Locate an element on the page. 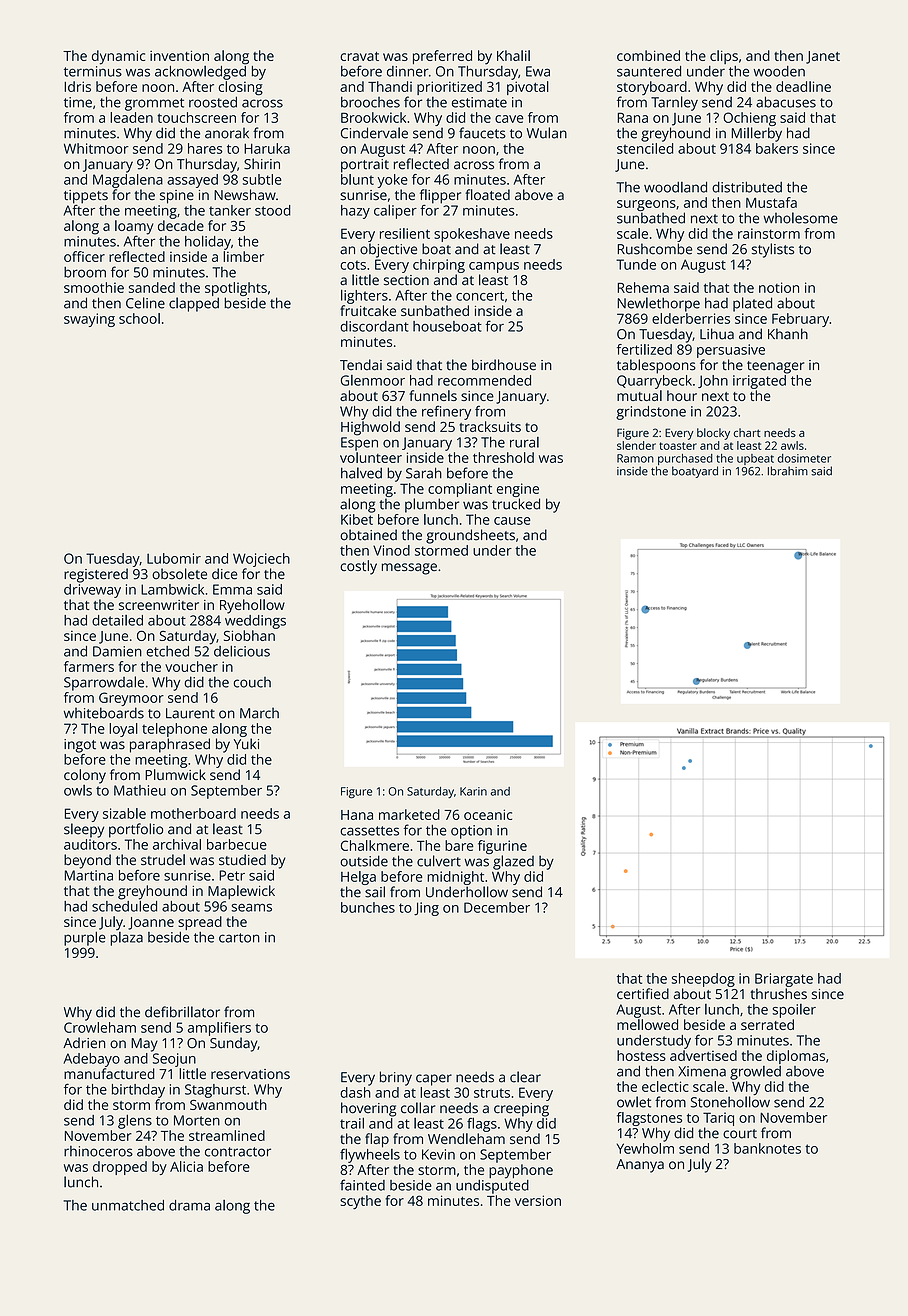 This document has width=908, height=1316. awls is located at coordinates (792, 445).
